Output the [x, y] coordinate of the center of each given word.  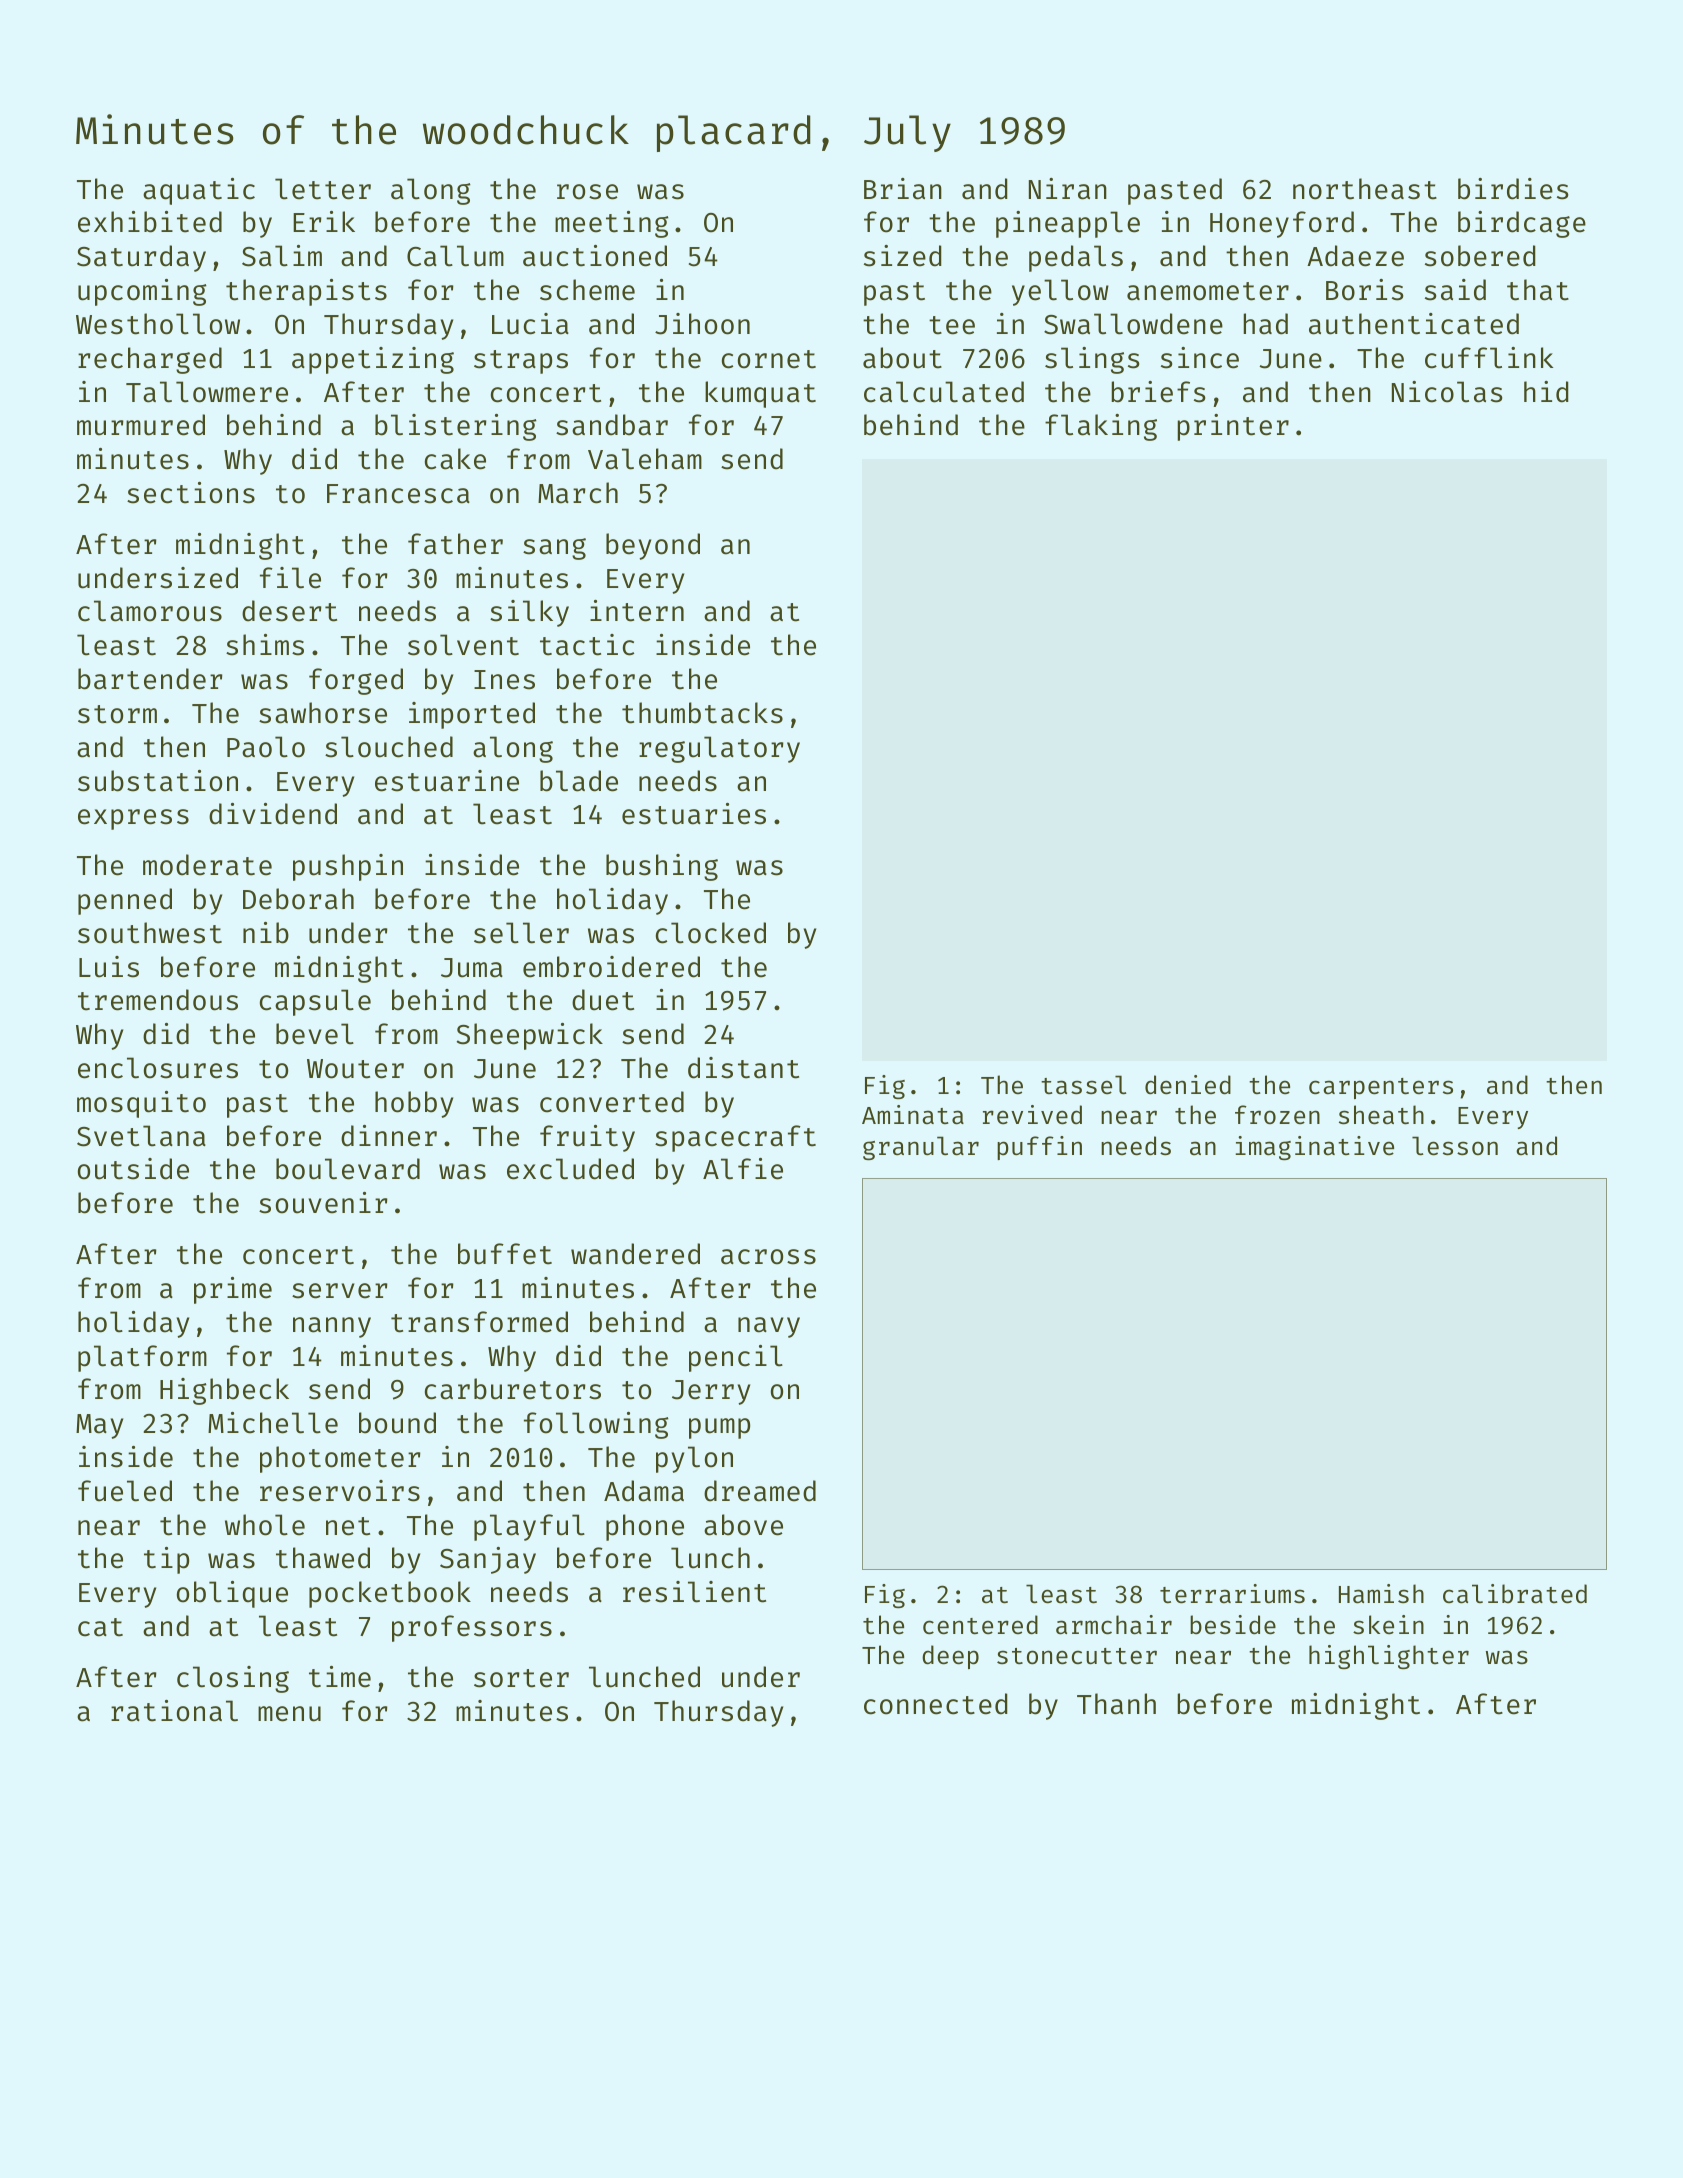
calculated [944, 392]
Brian [903, 189]
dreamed [760, 1491]
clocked [711, 933]
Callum [455, 256]
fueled [125, 1491]
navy [769, 1327]
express [133, 819]
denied [1188, 1085]
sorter [521, 1678]
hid [1546, 392]
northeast [1365, 189]
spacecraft [735, 1138]
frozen [1277, 1115]
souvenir [323, 1203]
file [290, 578]
